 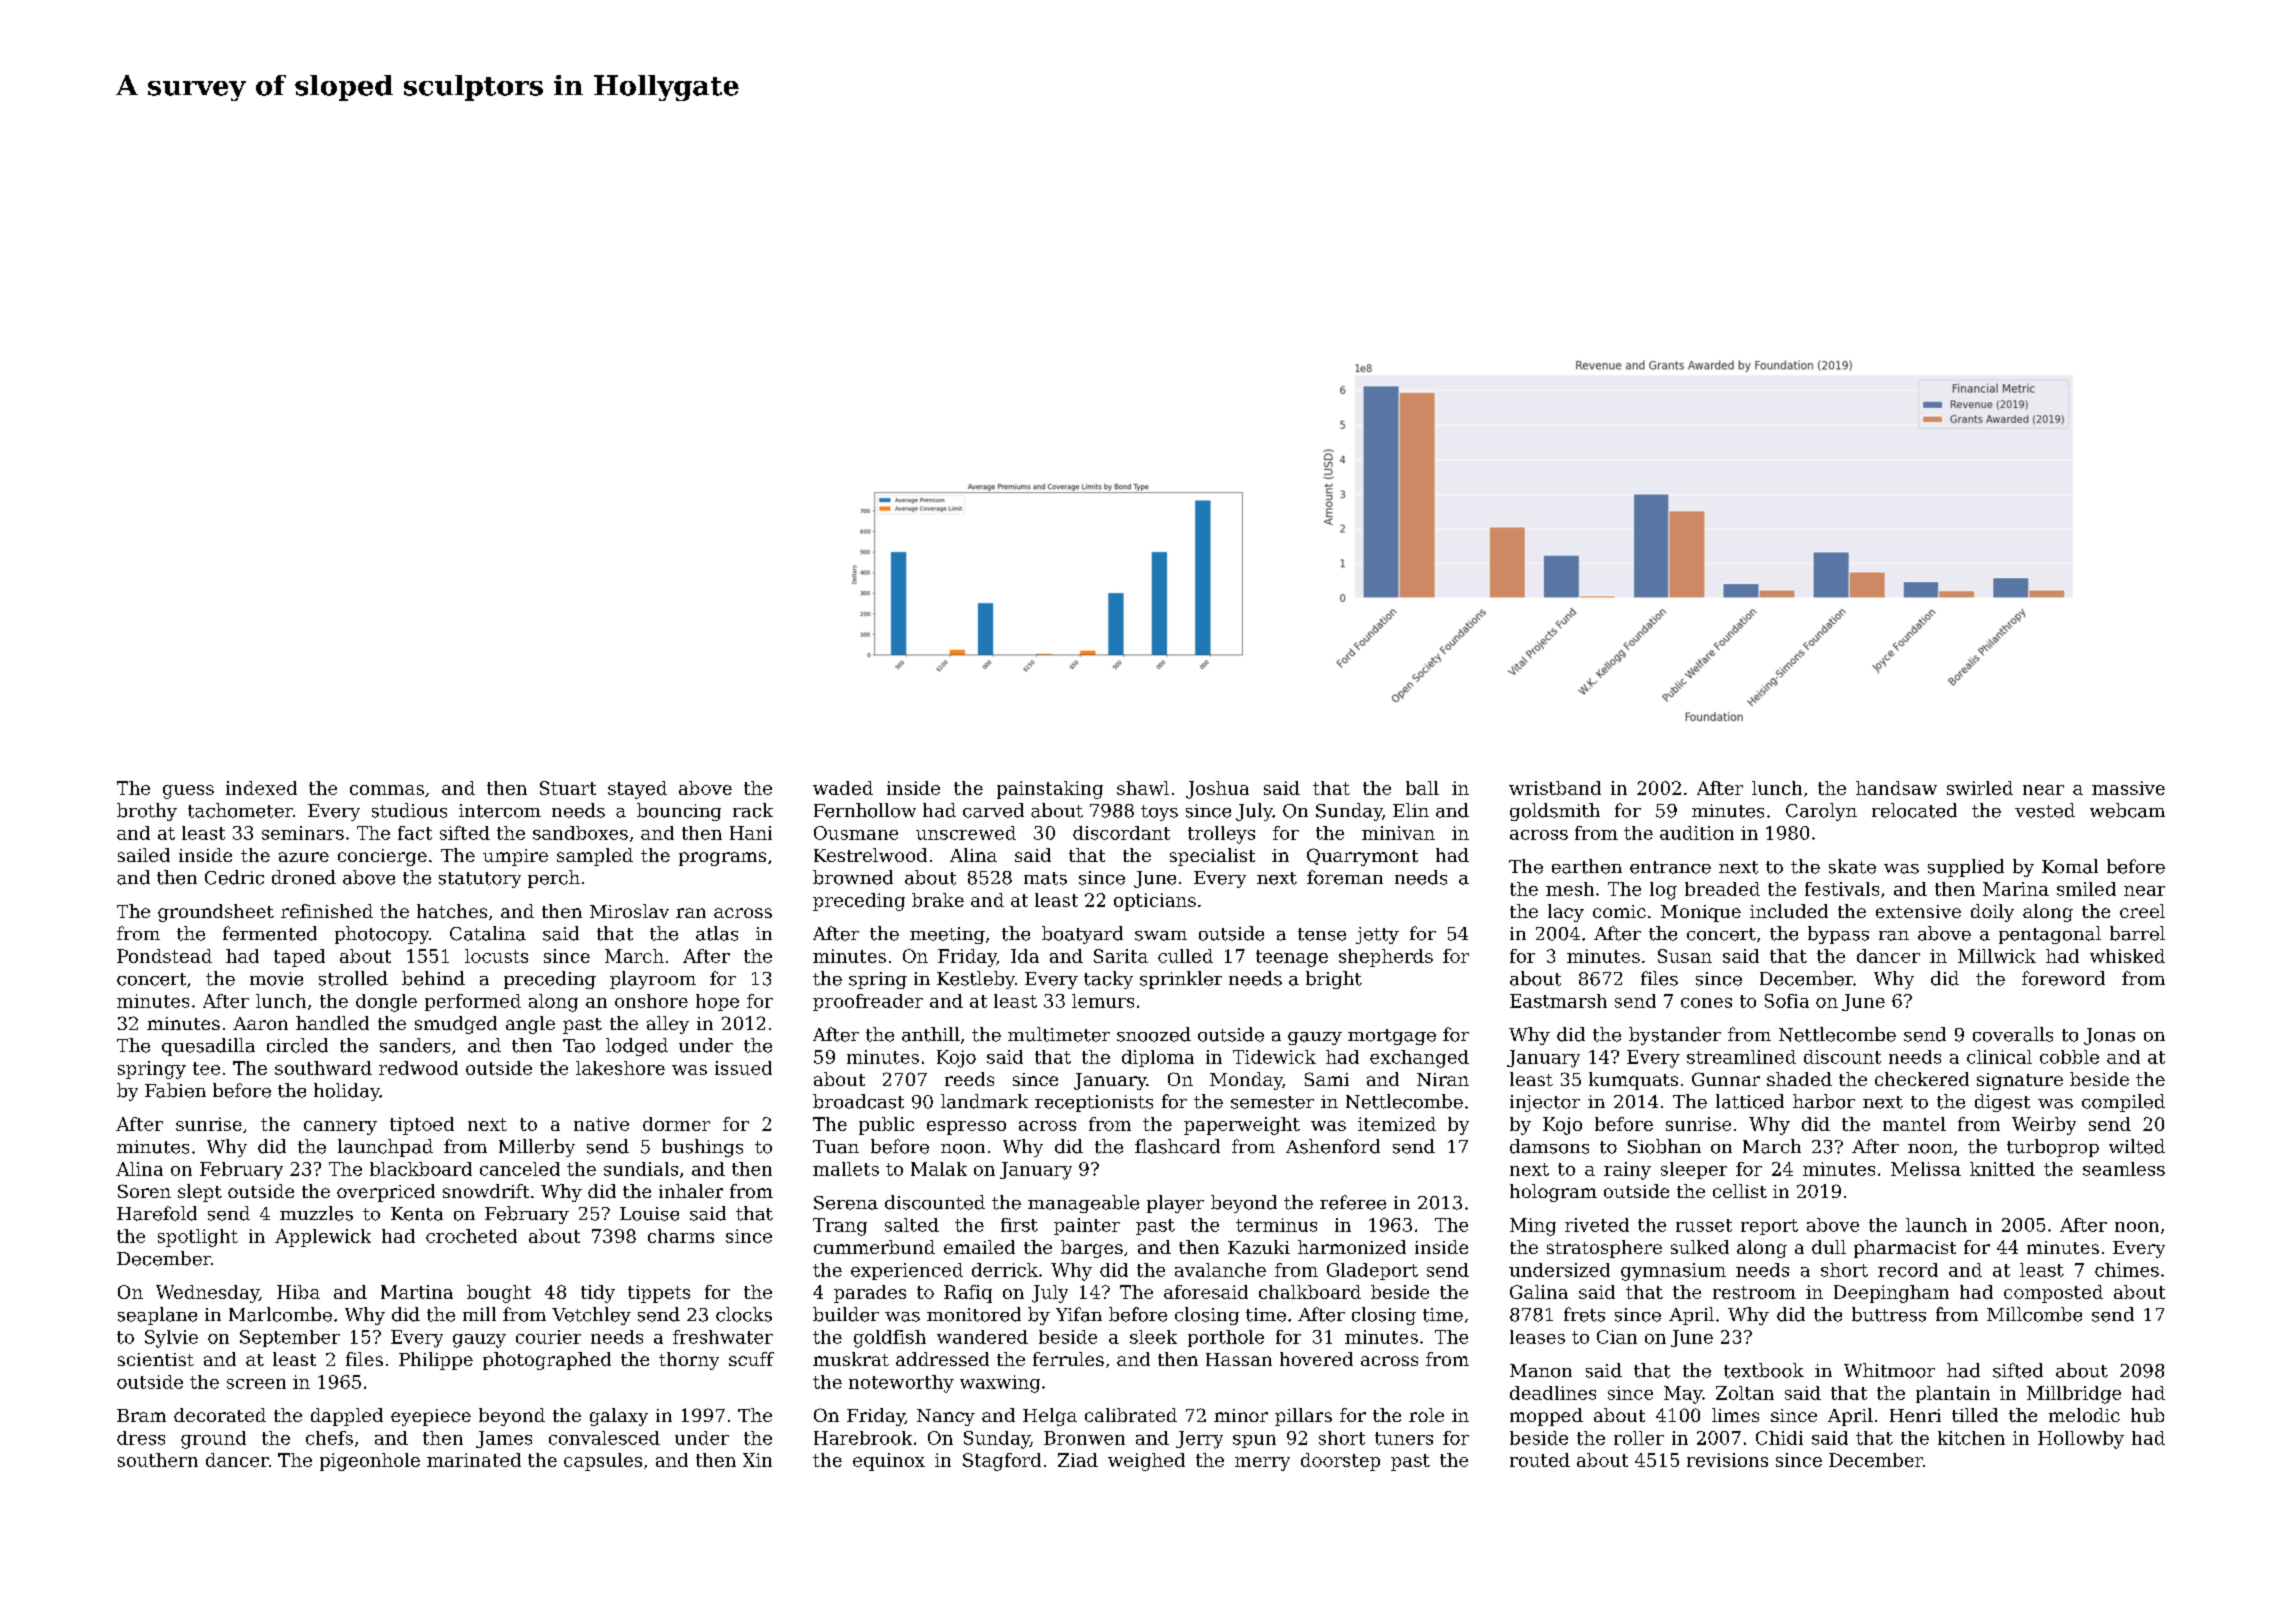 What do you see at coordinates (1975, 1415) in the screenshot?
I see `tilled` at bounding box center [1975, 1415].
